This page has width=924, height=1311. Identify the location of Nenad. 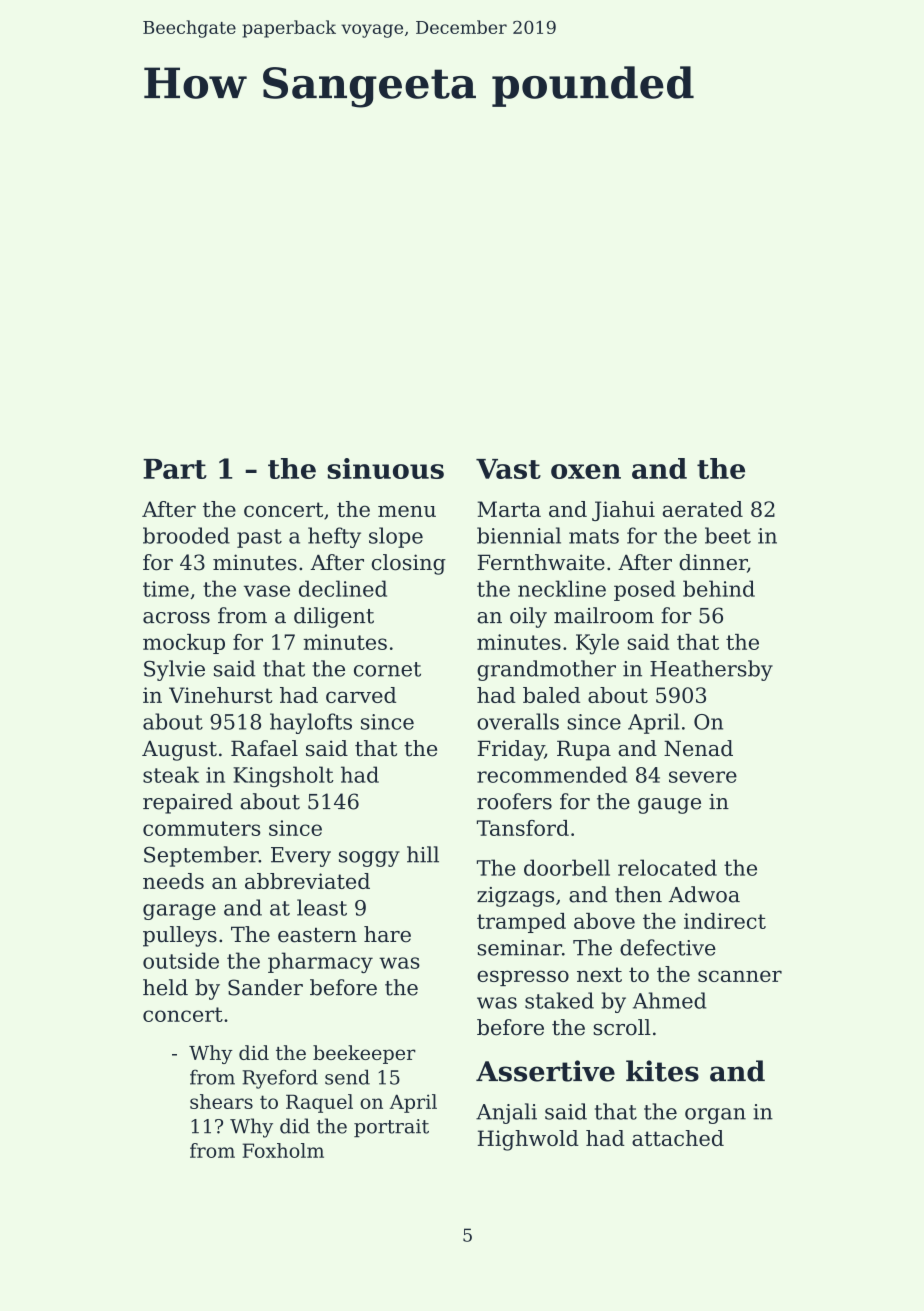
(698, 748).
